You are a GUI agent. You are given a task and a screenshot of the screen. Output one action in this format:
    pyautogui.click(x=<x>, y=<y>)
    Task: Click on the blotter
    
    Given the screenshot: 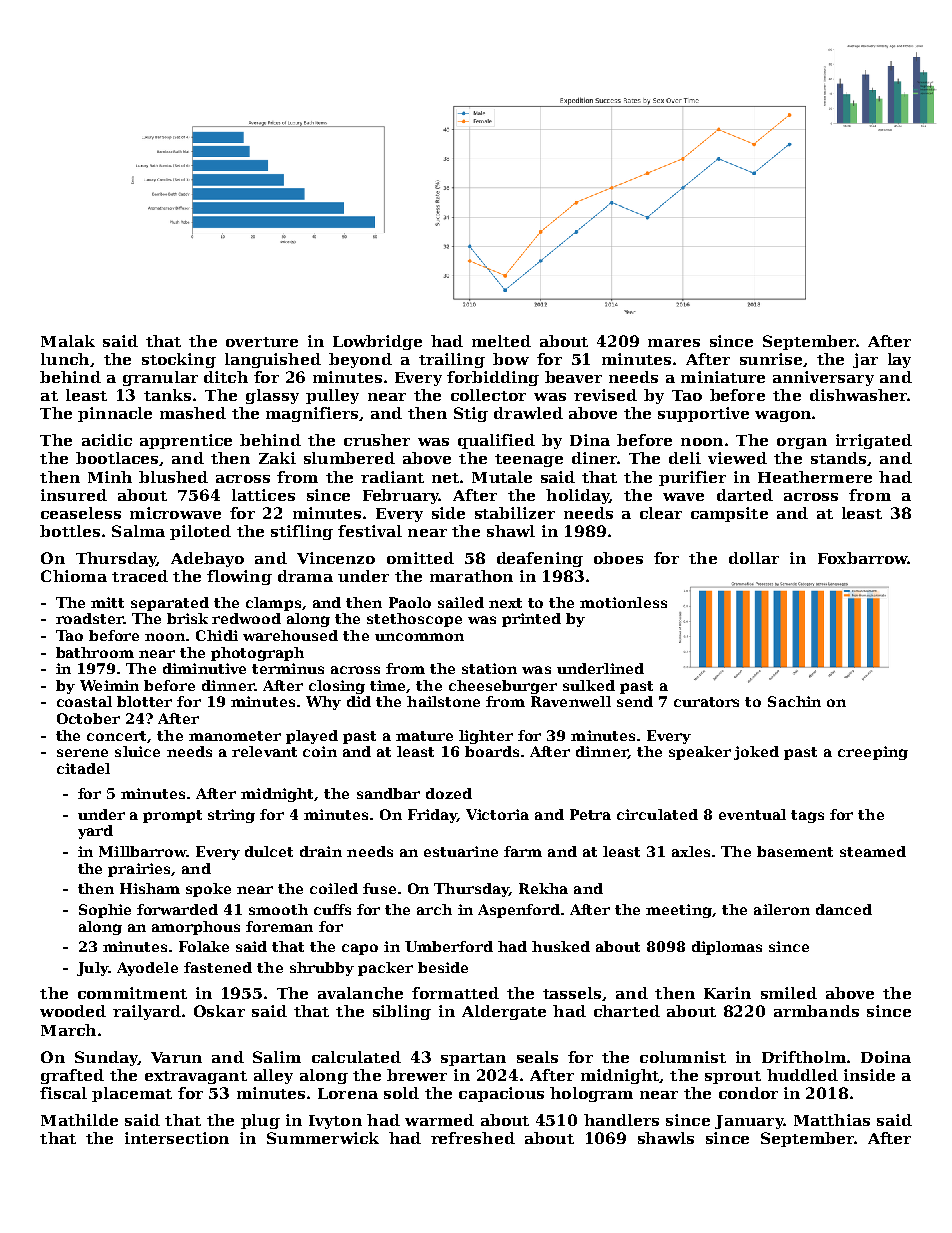 What is the action you would take?
    pyautogui.click(x=144, y=701)
